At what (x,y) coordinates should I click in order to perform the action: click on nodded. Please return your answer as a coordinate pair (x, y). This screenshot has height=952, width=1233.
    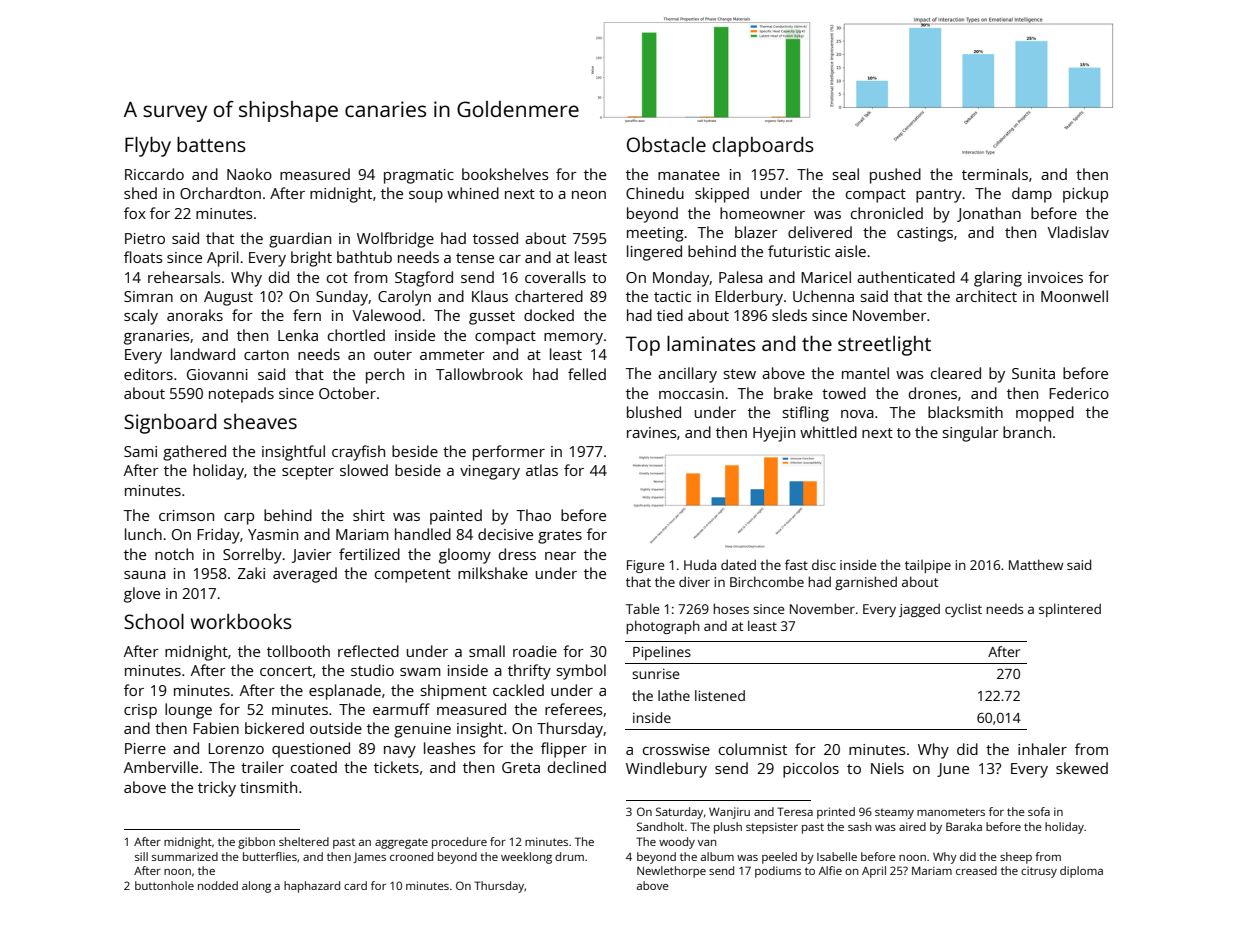
    Looking at the image, I should click on (218, 885).
